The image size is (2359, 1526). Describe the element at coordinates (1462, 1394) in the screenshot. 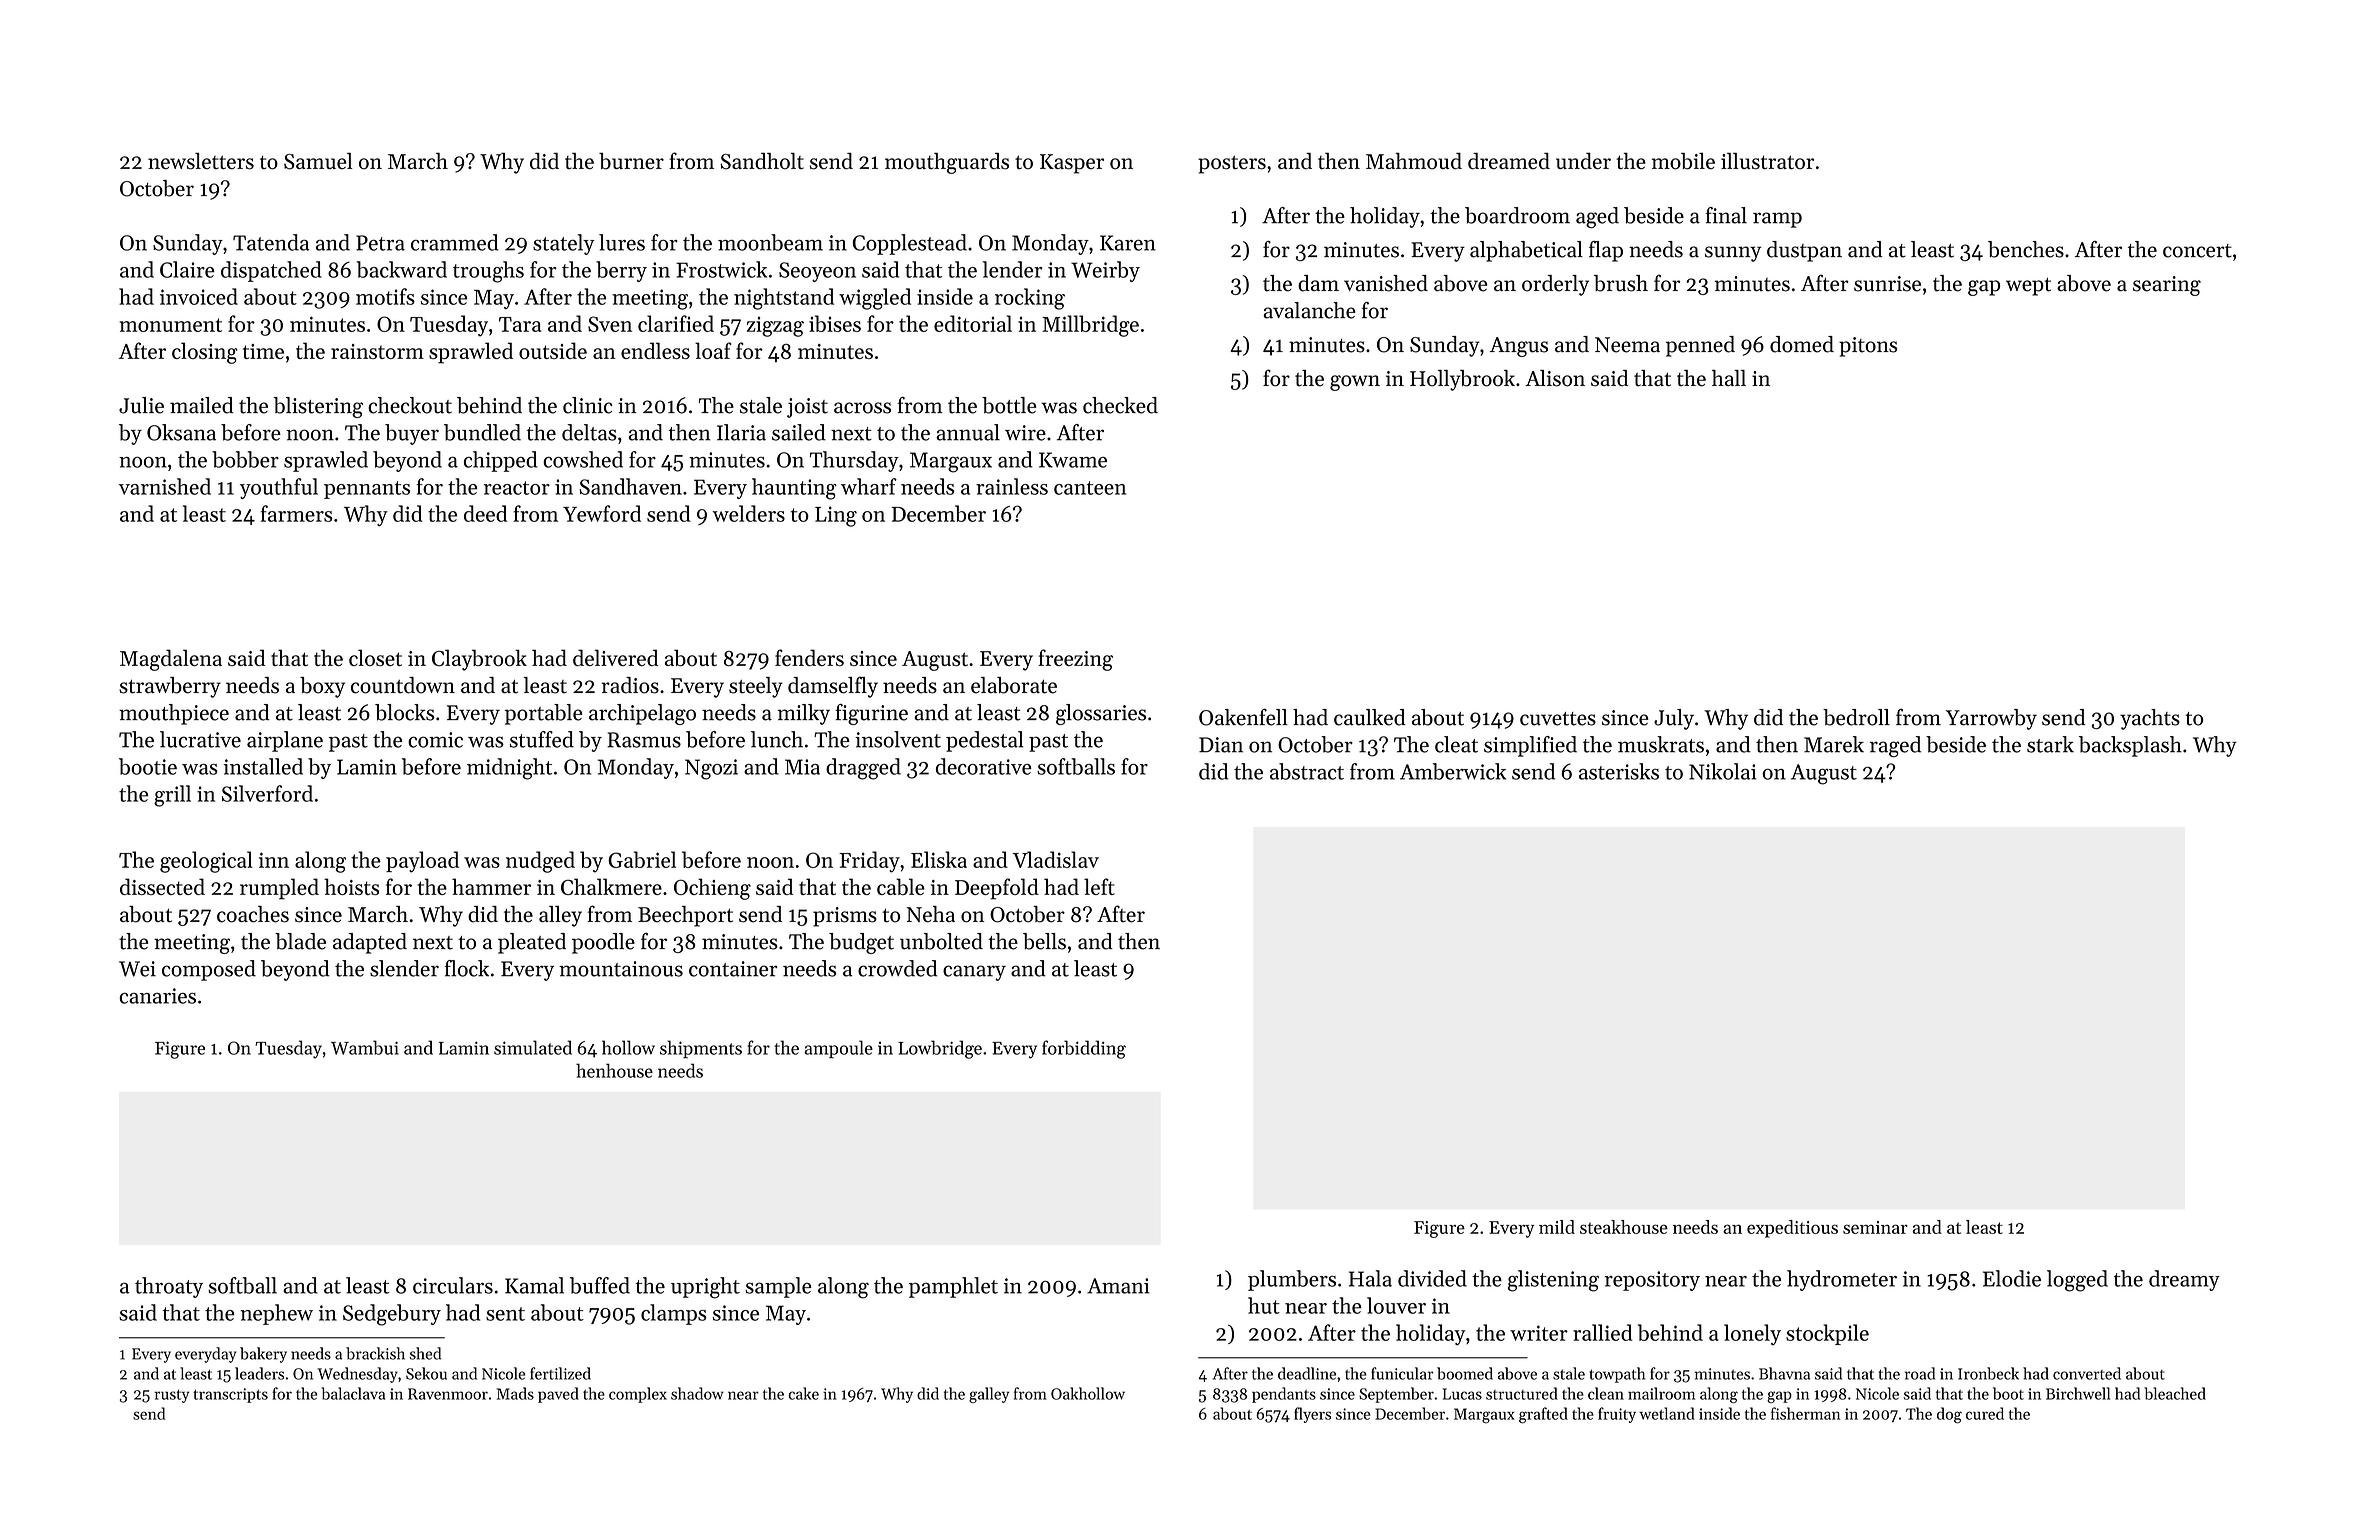

I see `Lucas` at that location.
